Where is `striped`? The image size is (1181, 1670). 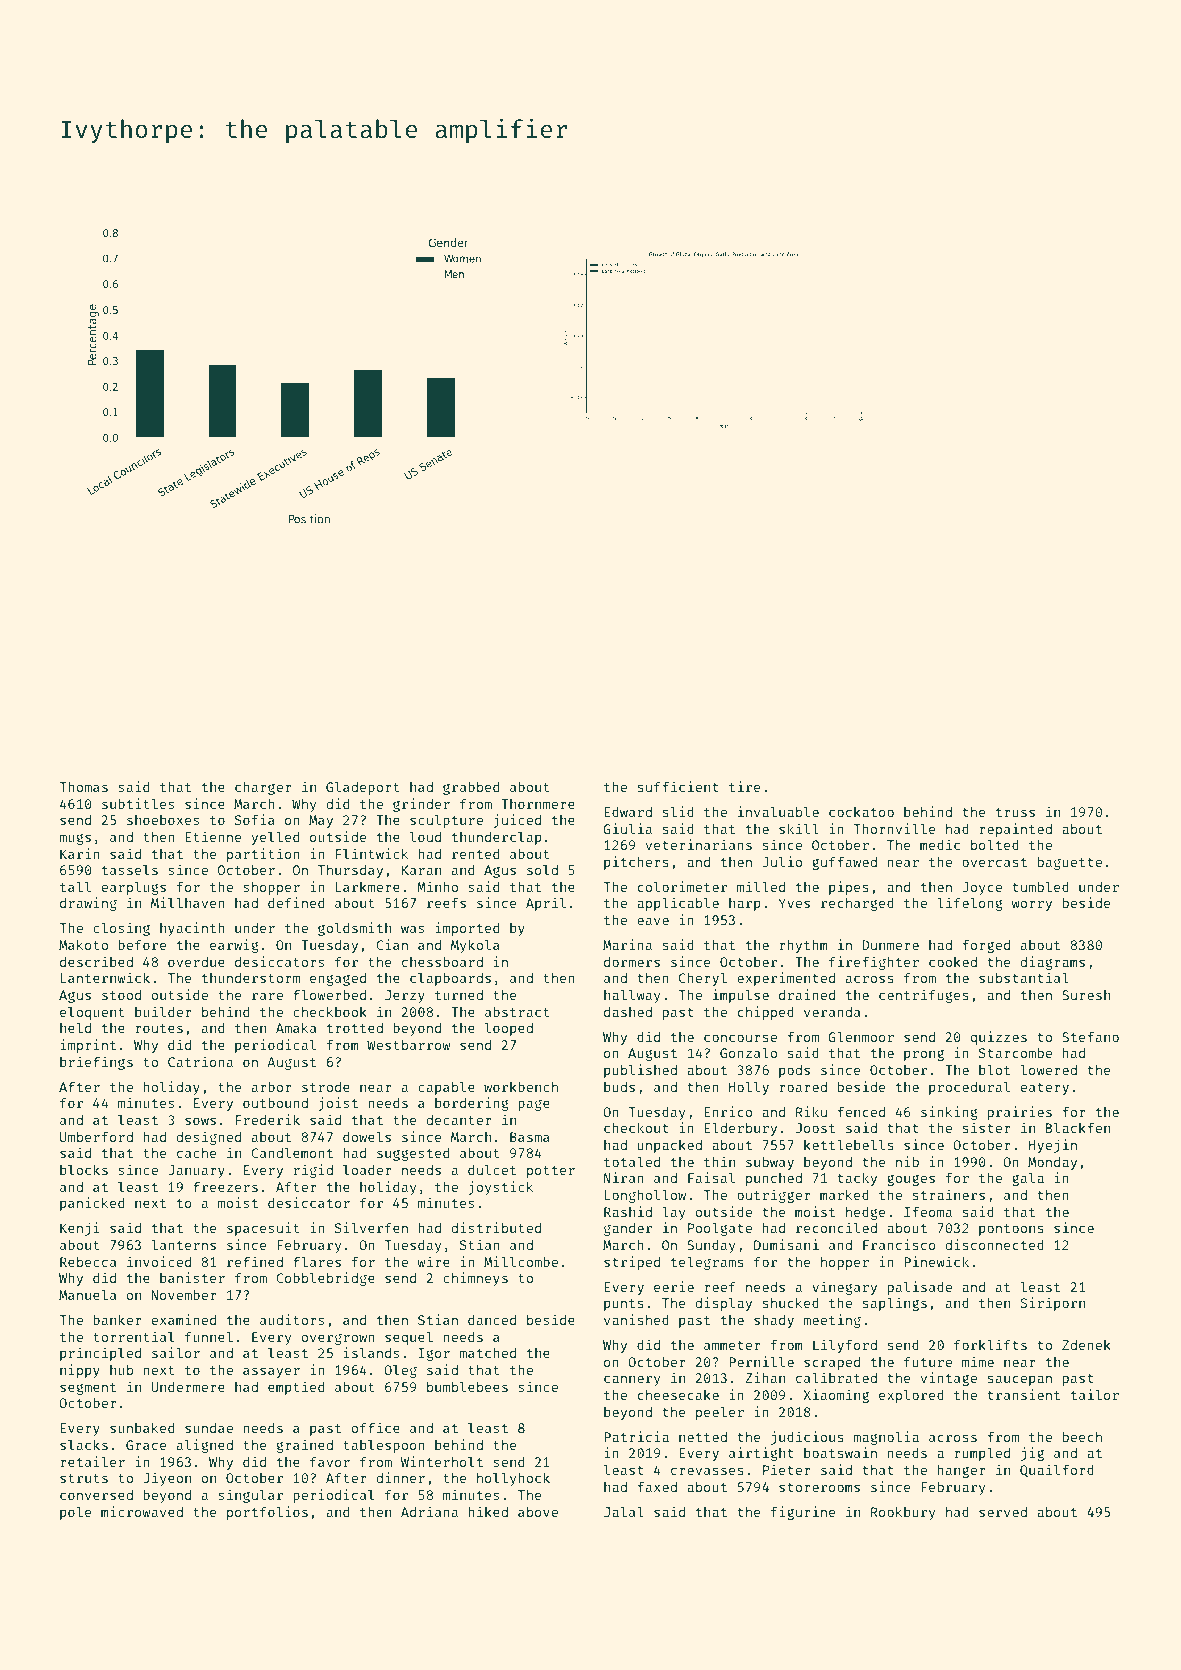
striped is located at coordinates (632, 1263).
